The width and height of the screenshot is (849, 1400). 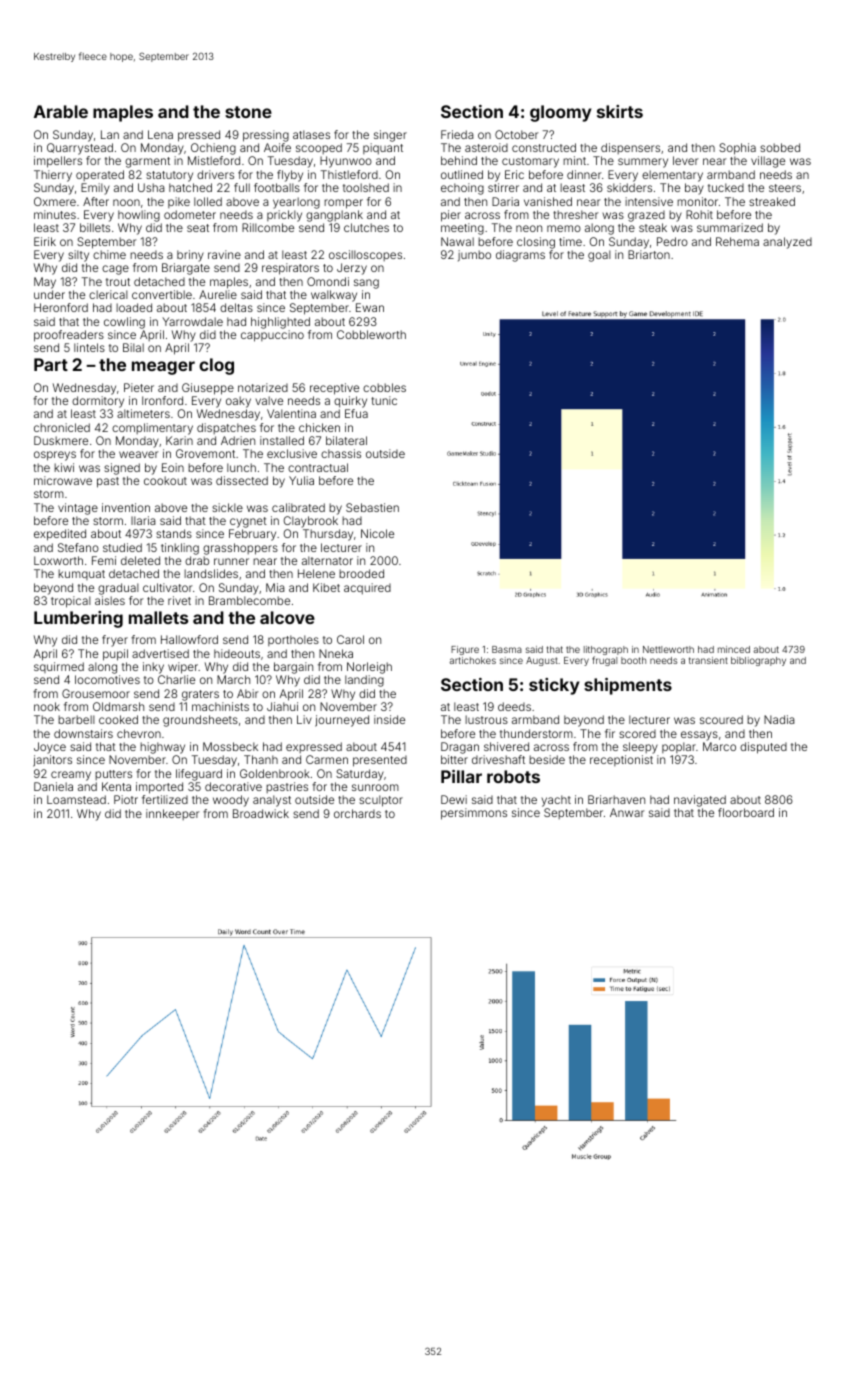 What do you see at coordinates (685, 160) in the screenshot?
I see `lever` at bounding box center [685, 160].
